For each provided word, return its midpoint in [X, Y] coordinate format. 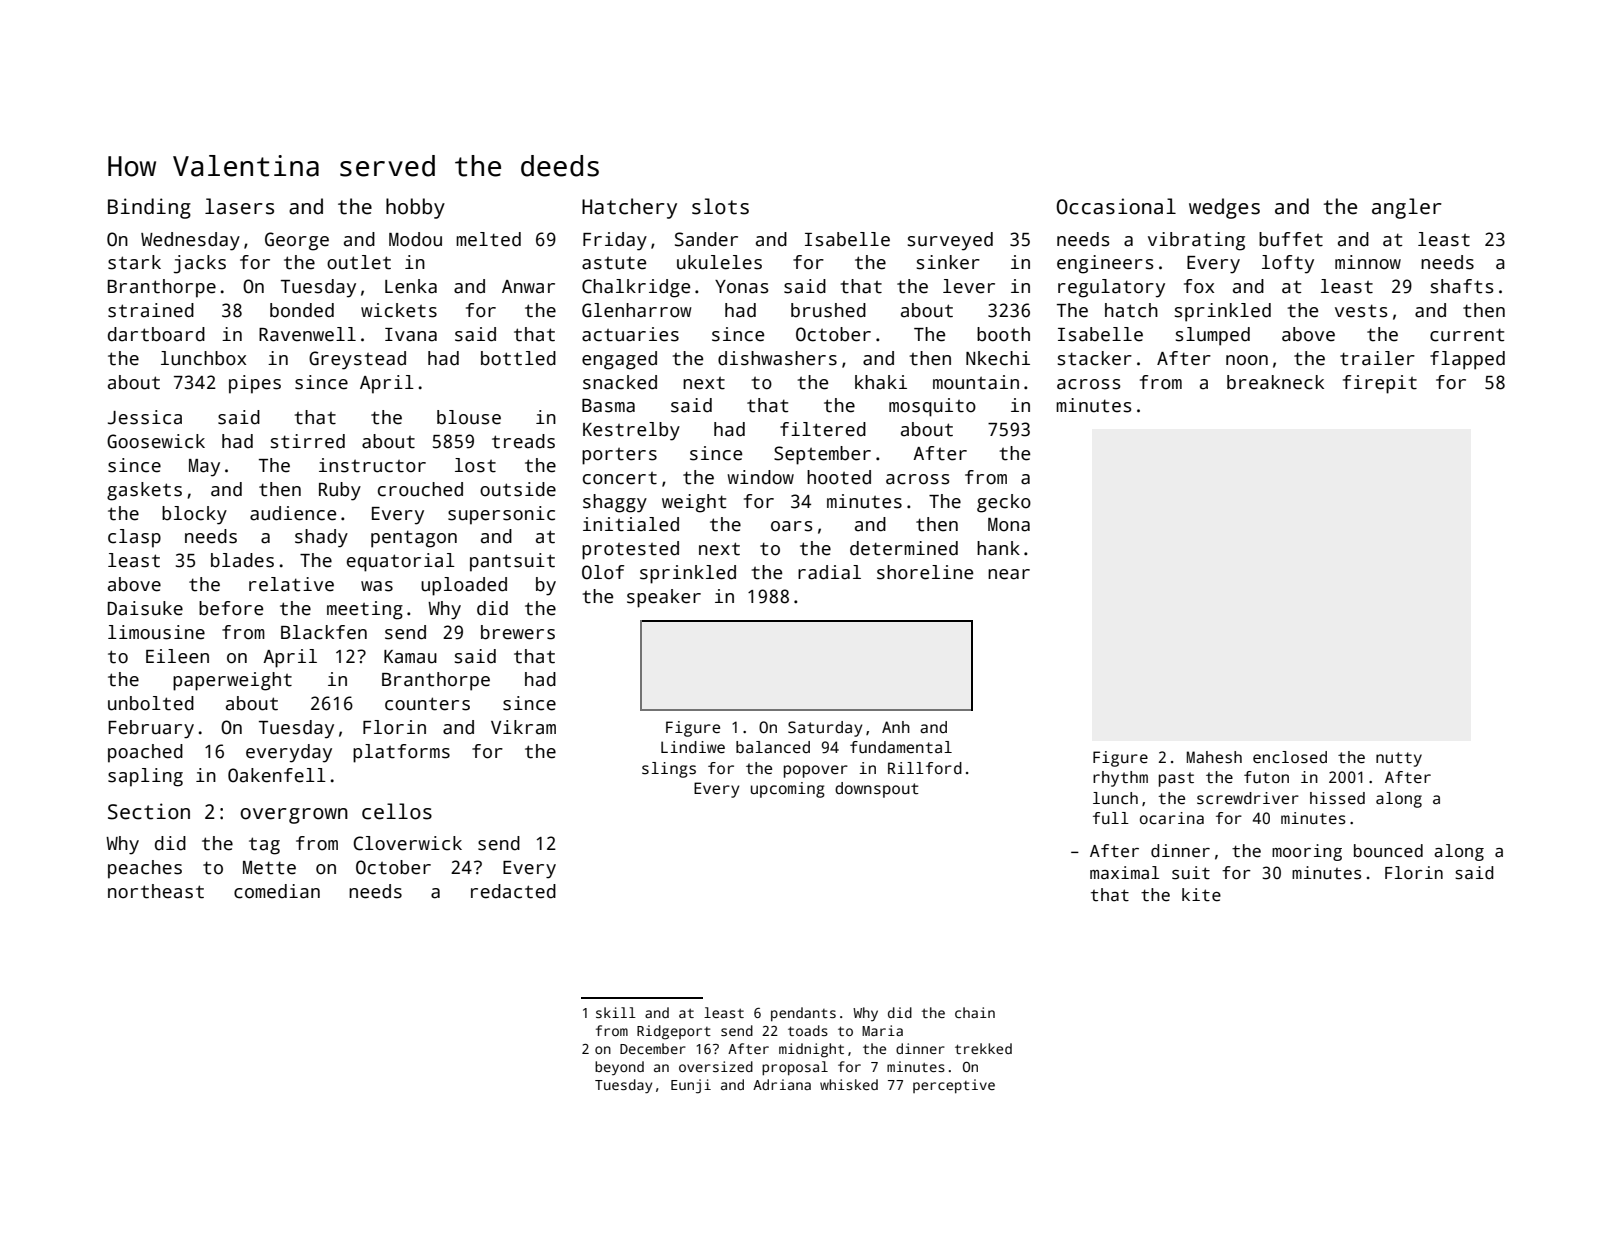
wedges [1224, 208]
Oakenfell [277, 775]
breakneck [1275, 382]
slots [720, 206]
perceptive [954, 1086]
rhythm [1120, 779]
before [231, 608]
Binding [149, 208]
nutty [1399, 759]
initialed [631, 524]
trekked [983, 1048]
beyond [619, 1068]
